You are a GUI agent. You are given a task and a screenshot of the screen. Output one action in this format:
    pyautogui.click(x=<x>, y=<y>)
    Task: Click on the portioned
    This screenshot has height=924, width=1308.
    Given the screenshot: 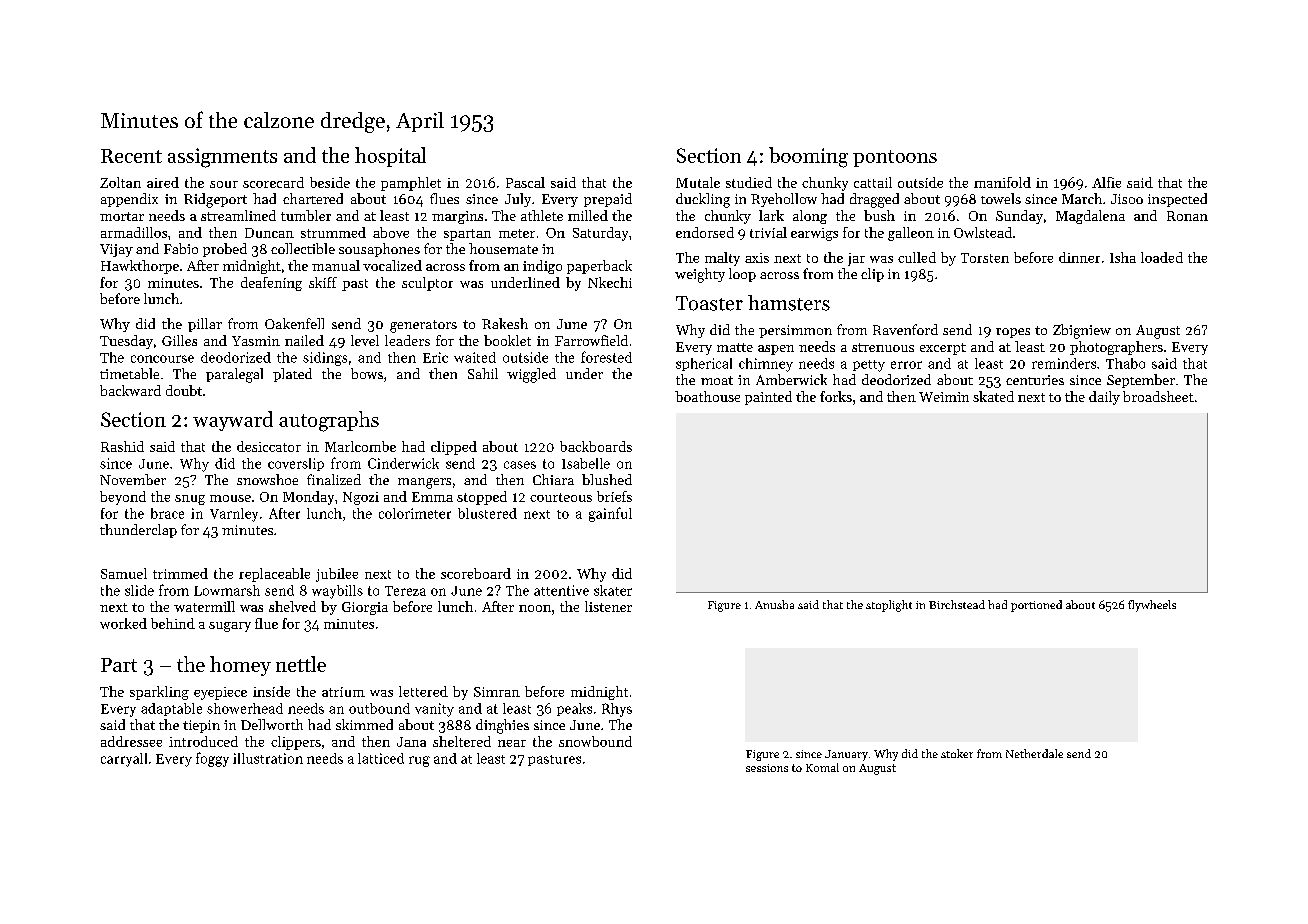 What is the action you would take?
    pyautogui.click(x=1036, y=606)
